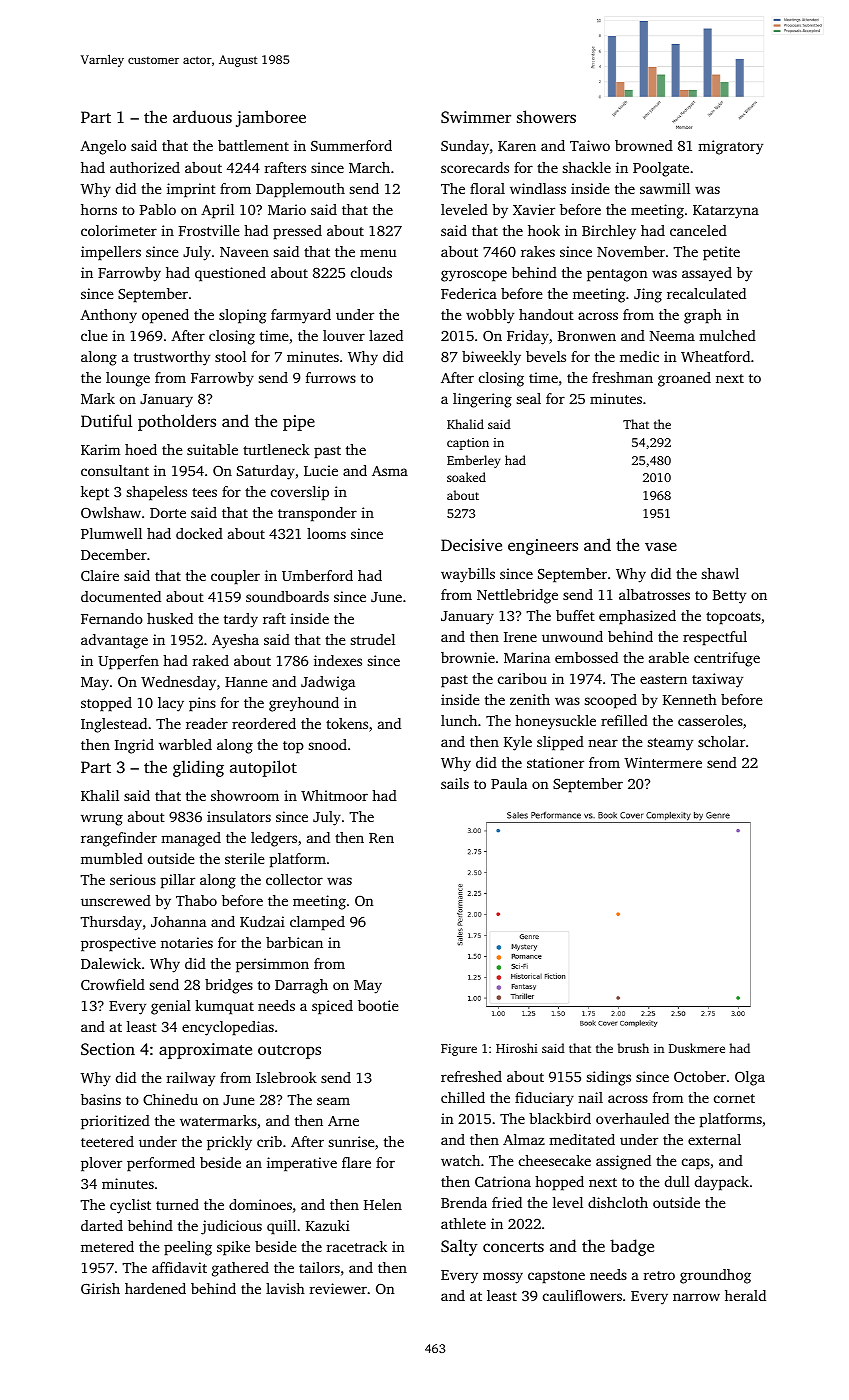 The width and height of the page is (849, 1400). Describe the element at coordinates (661, 546) in the page. I see `vase` at that location.
